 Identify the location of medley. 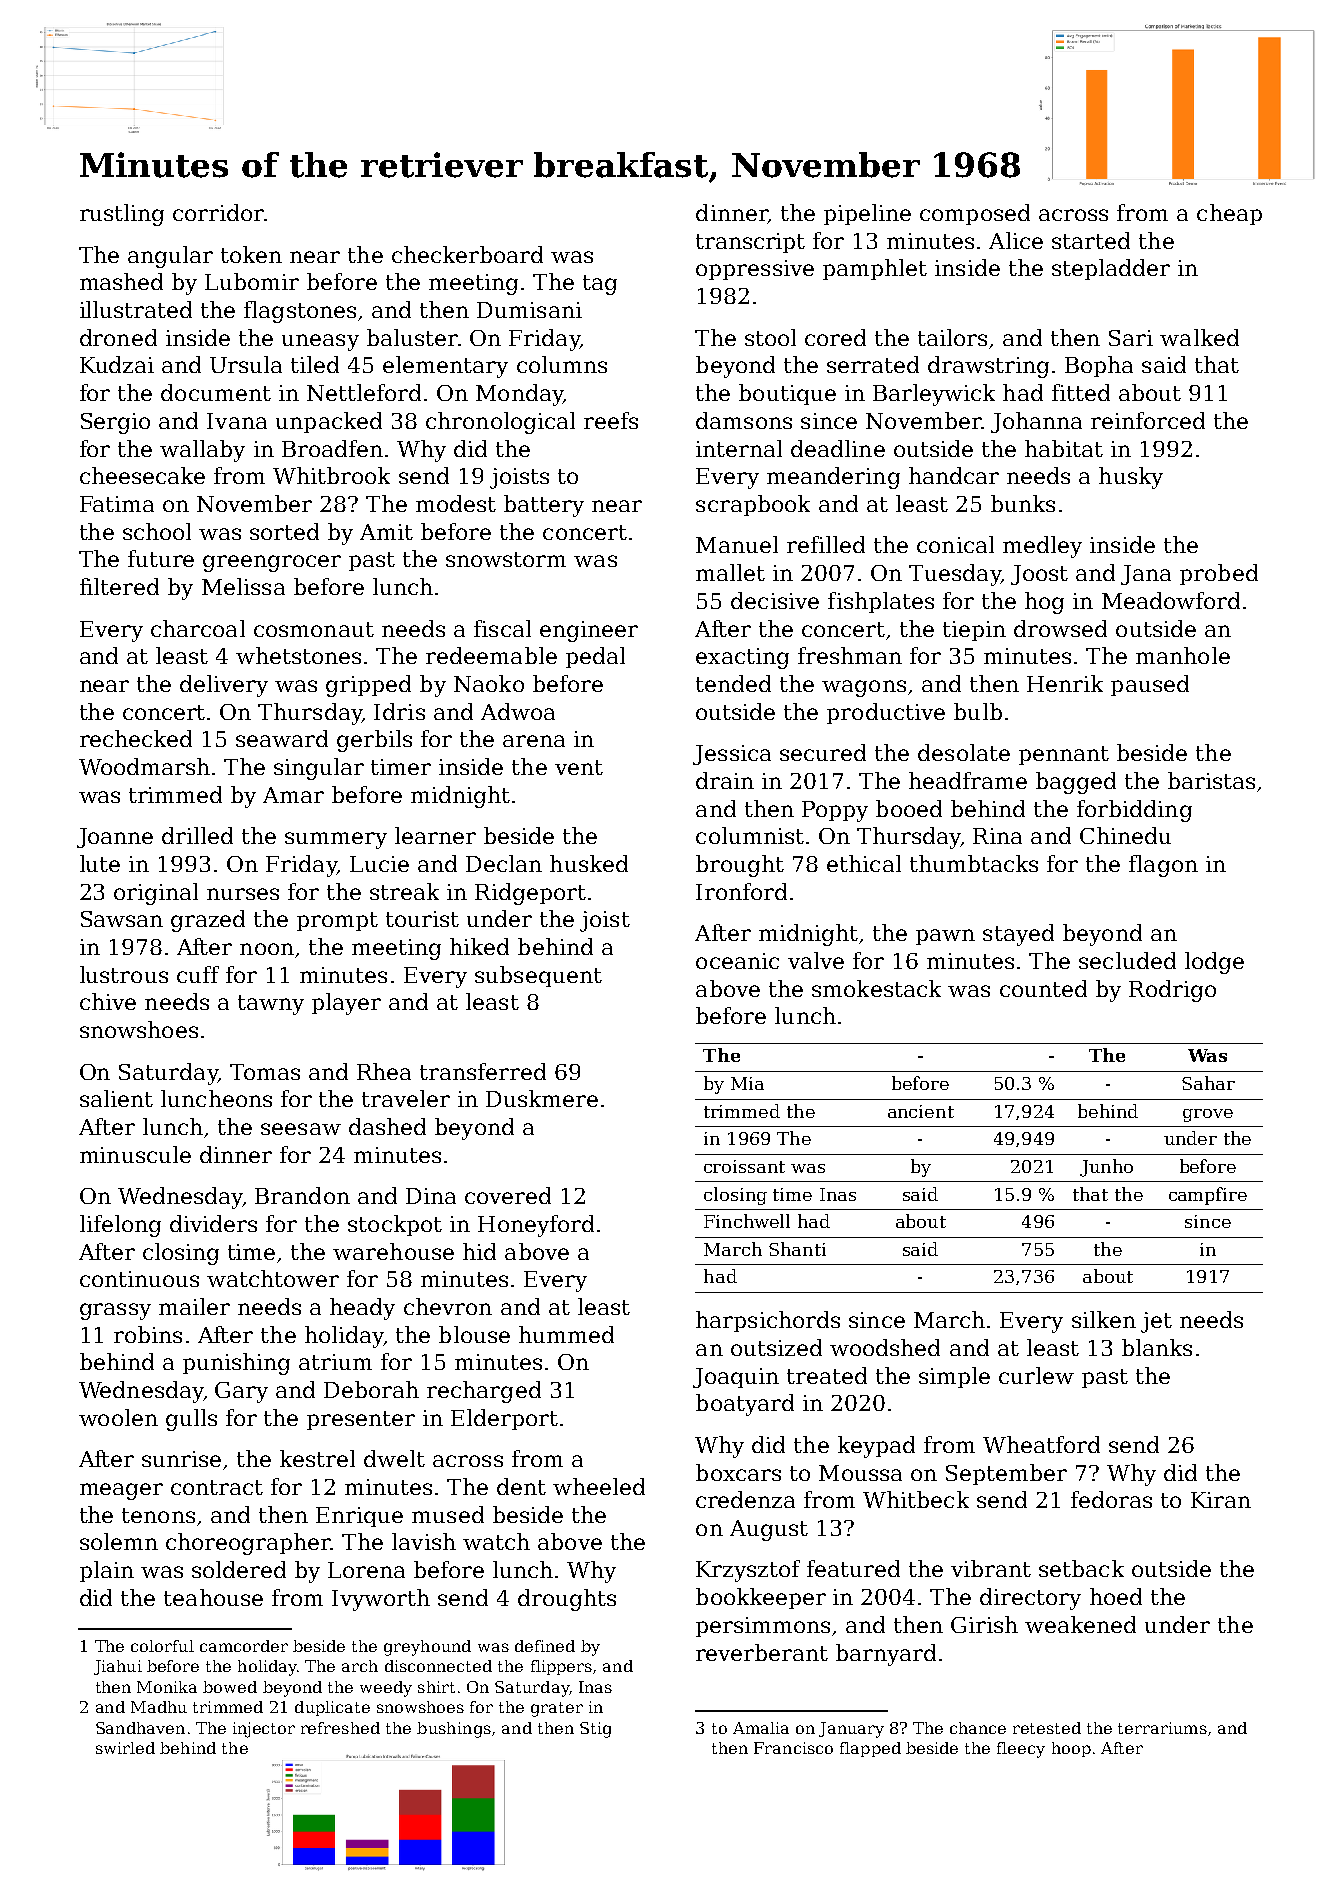
(1042, 547).
